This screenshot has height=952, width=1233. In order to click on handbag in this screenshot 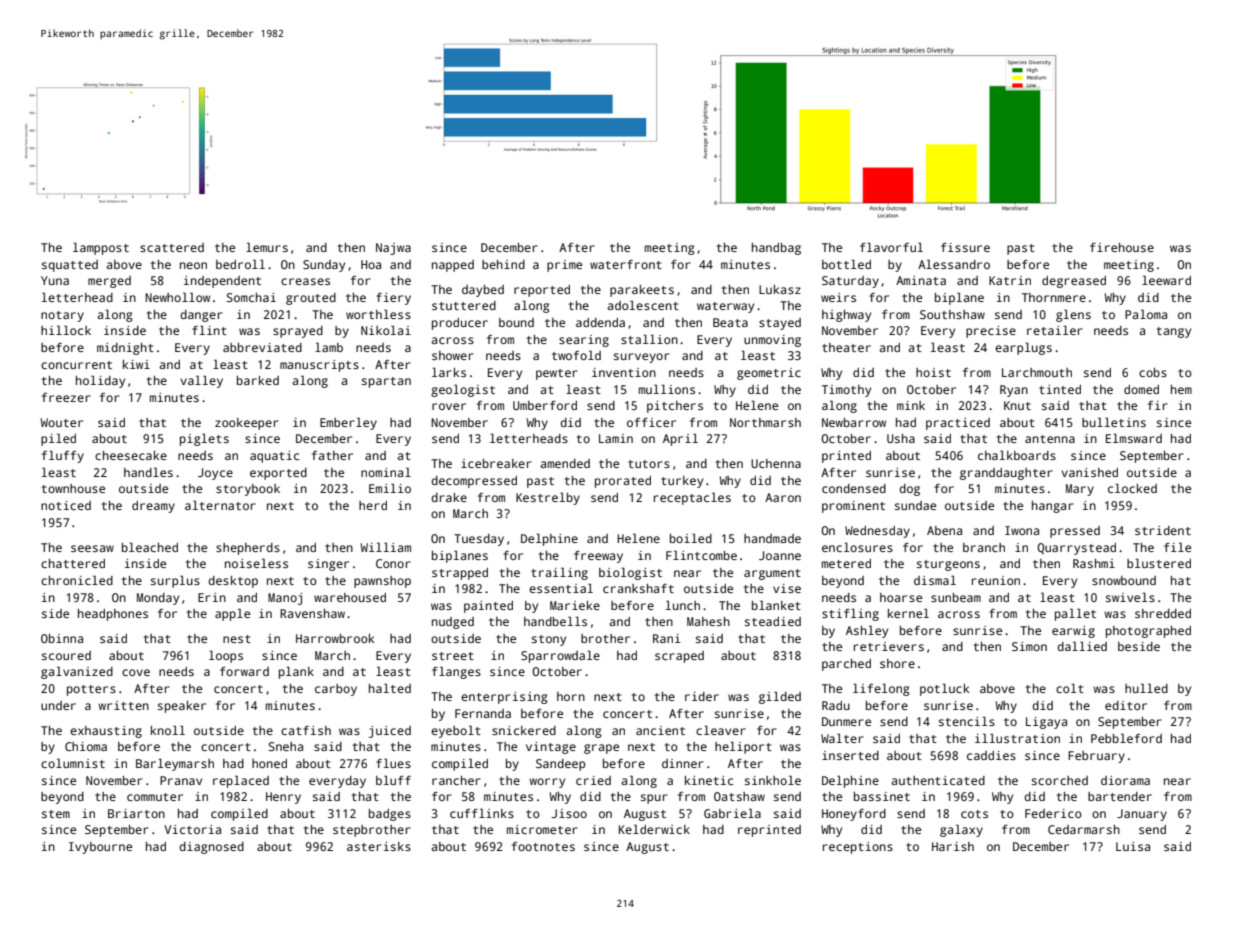, I will do `click(776, 249)`.
